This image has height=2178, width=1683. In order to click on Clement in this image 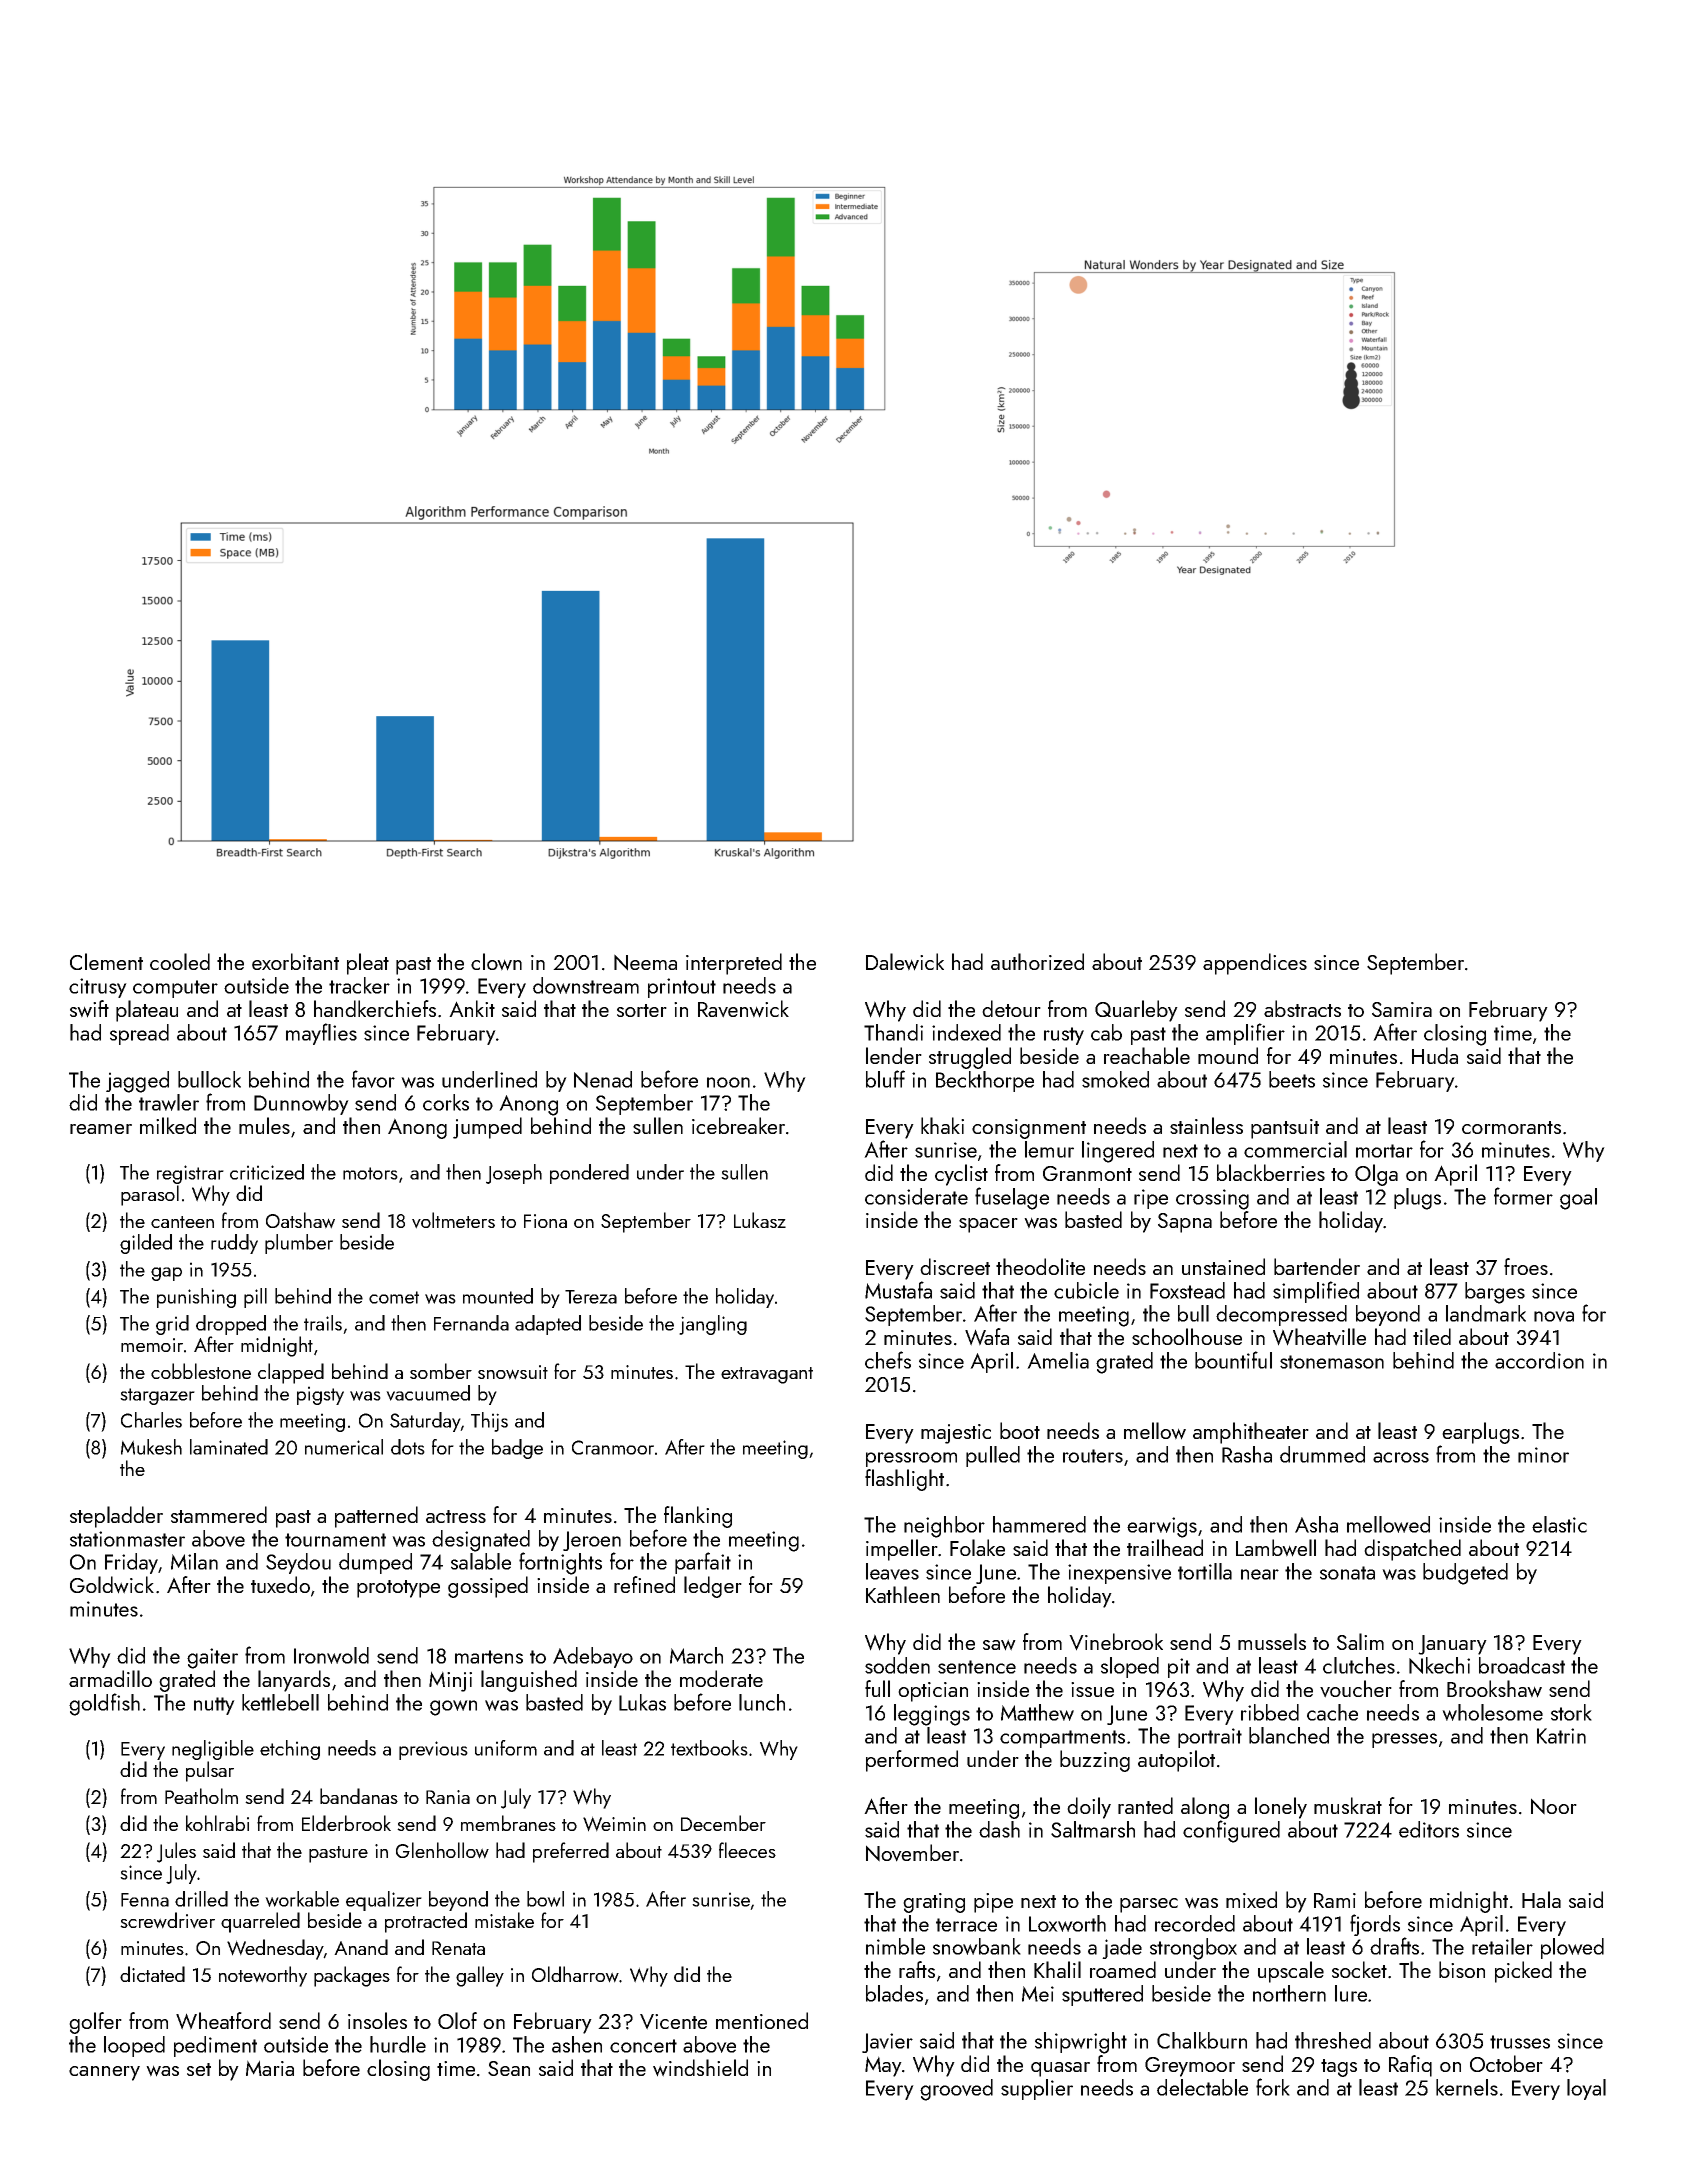, I will do `click(106, 961)`.
